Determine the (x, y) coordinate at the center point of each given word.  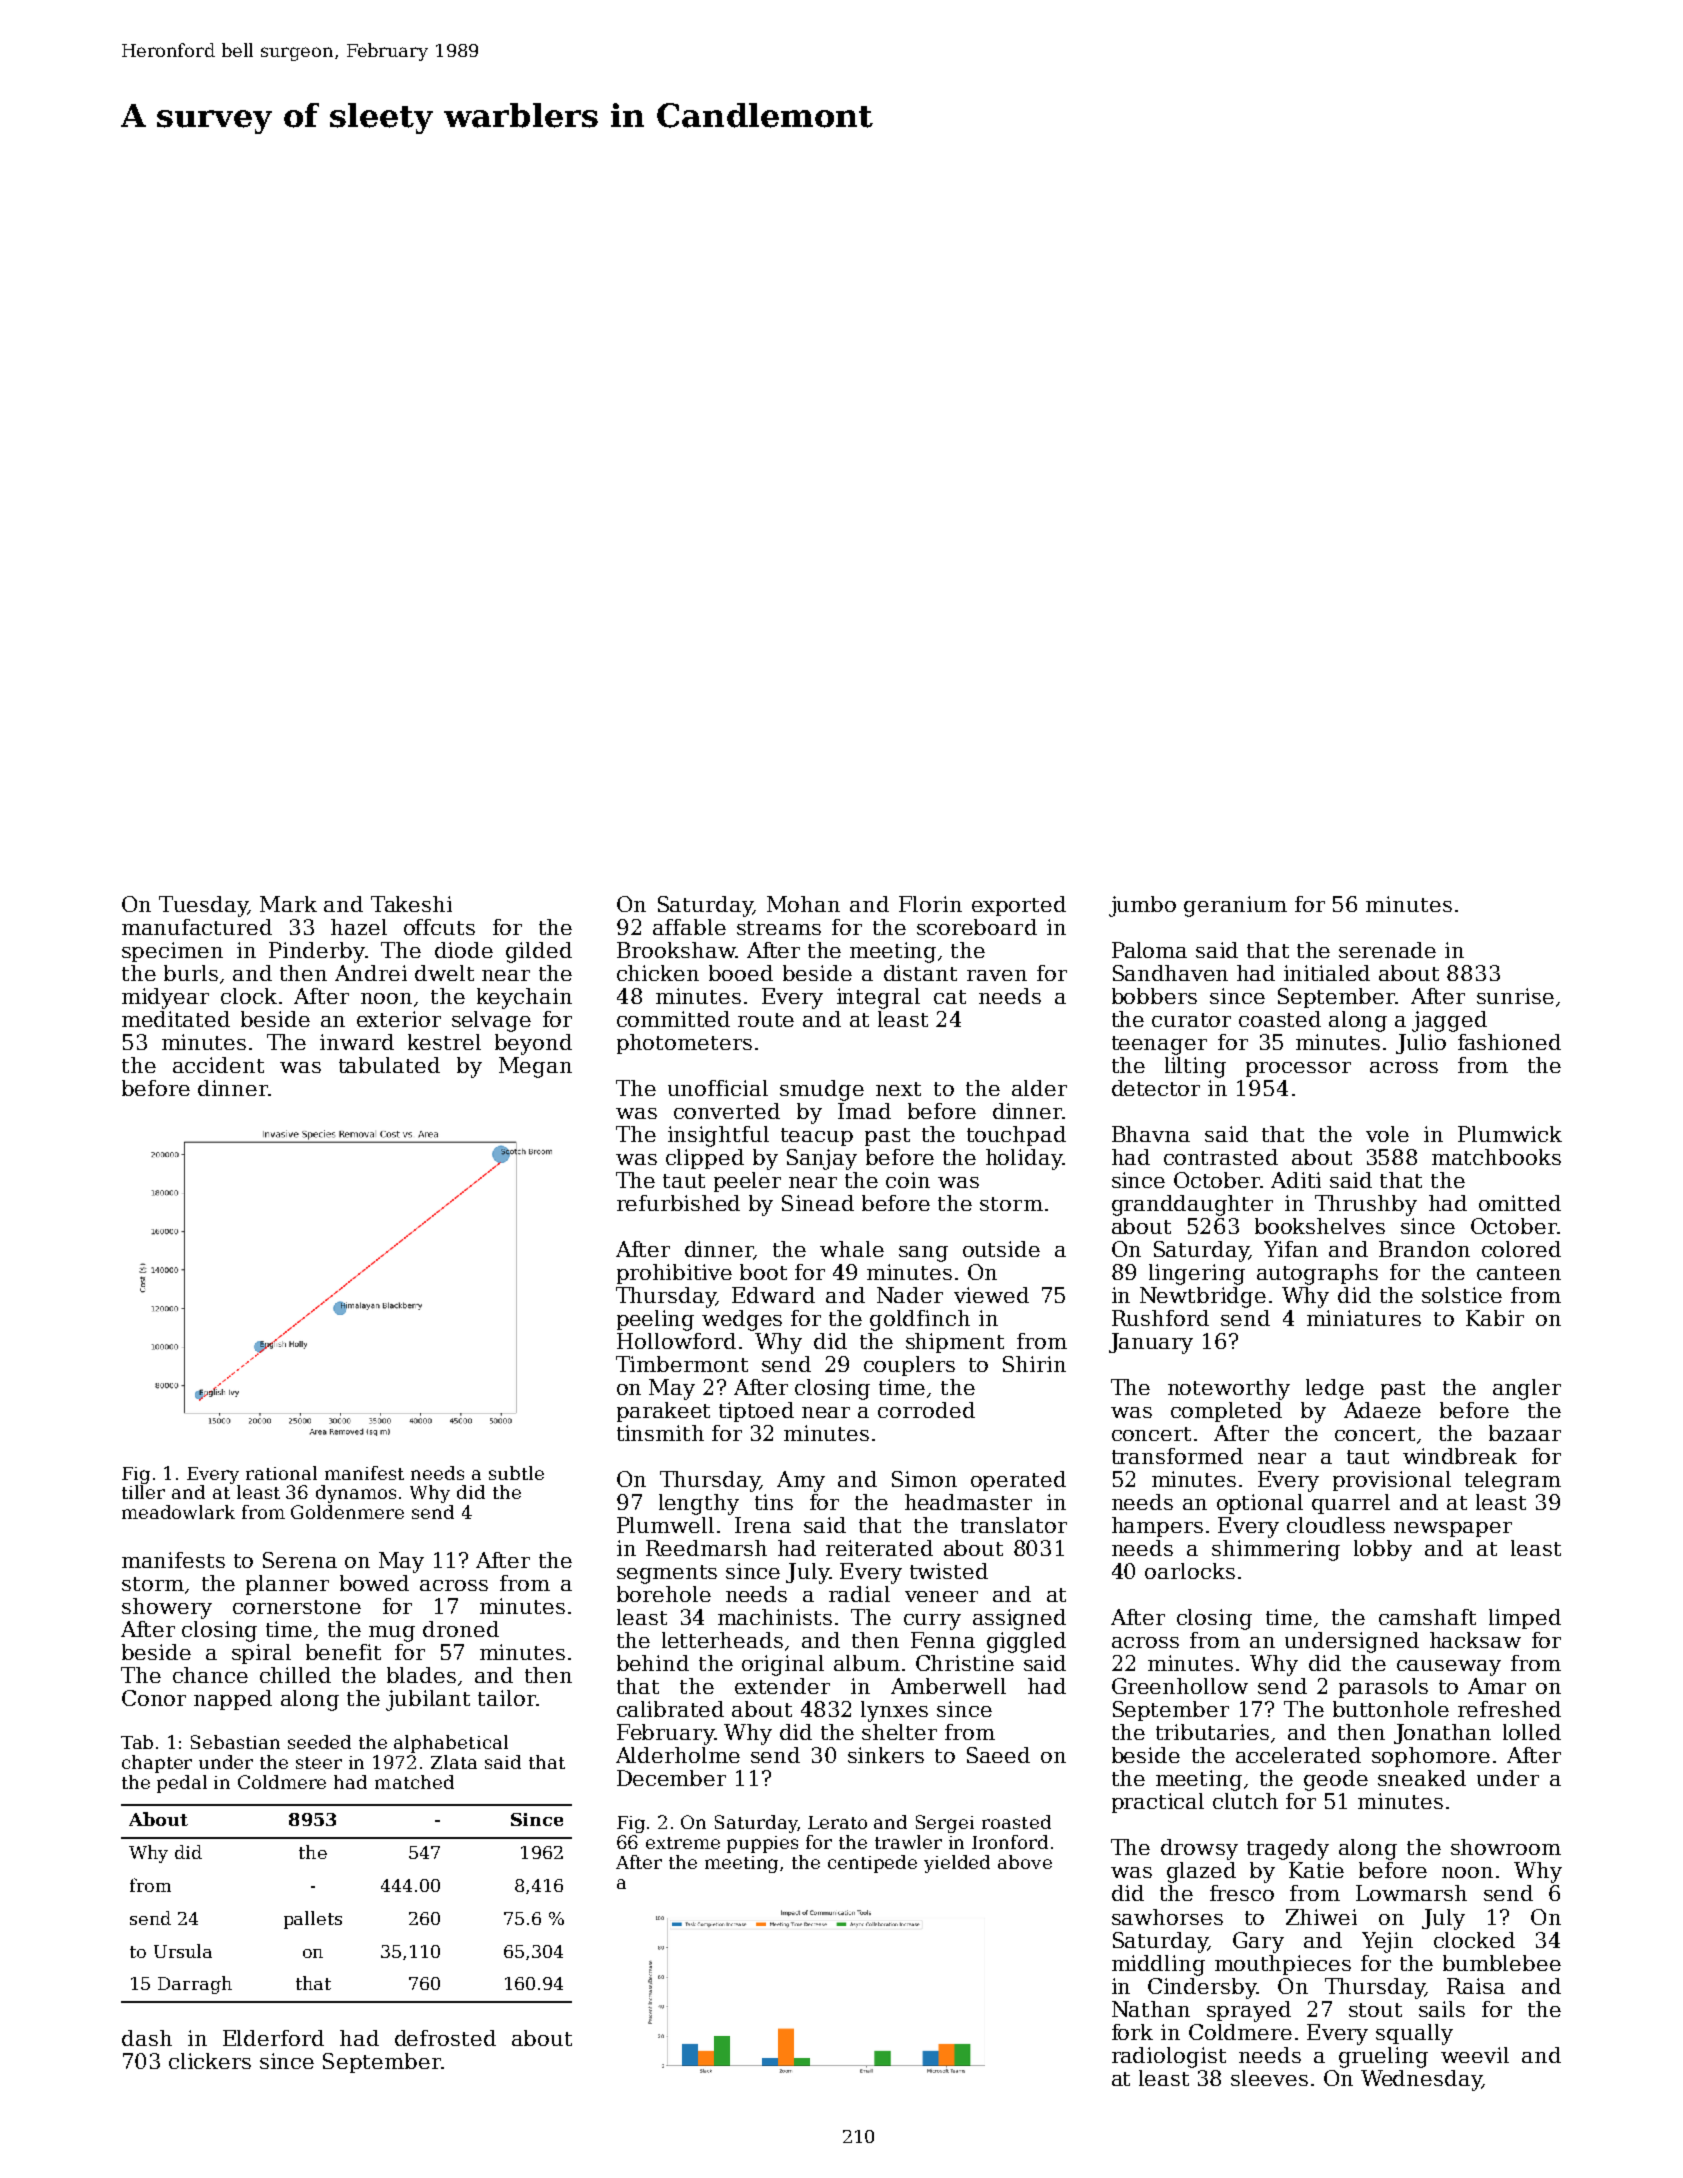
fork (1132, 2032)
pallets (313, 1920)
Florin (930, 904)
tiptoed (756, 1412)
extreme (683, 1843)
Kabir (1495, 1318)
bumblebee (1502, 1963)
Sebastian (235, 1742)
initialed (1327, 973)
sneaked (1422, 1778)
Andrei (371, 973)
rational (281, 1473)
